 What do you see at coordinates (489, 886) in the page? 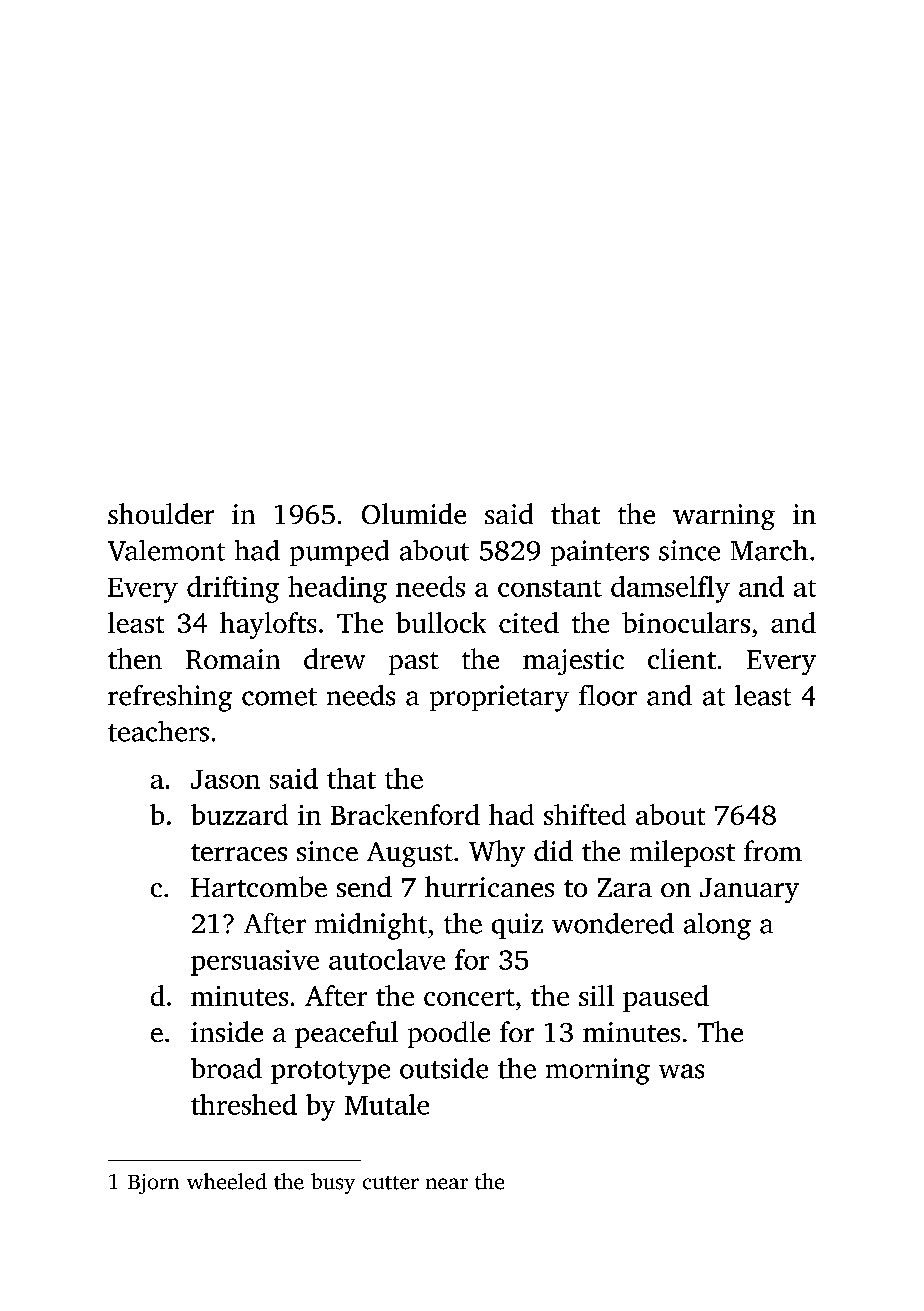
I see `hurricanes` at bounding box center [489, 886].
